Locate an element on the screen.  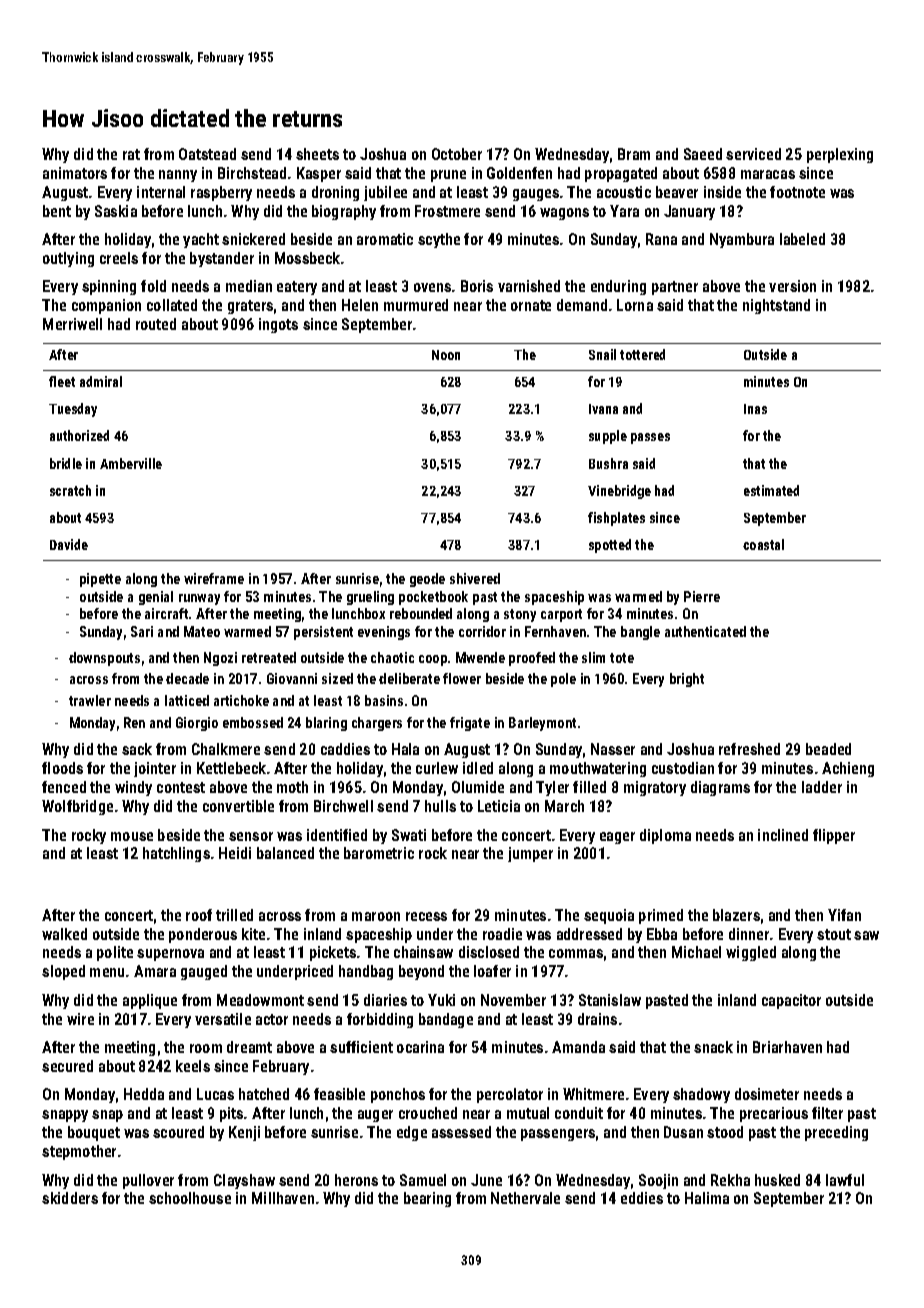
skidders is located at coordinates (70, 1198).
